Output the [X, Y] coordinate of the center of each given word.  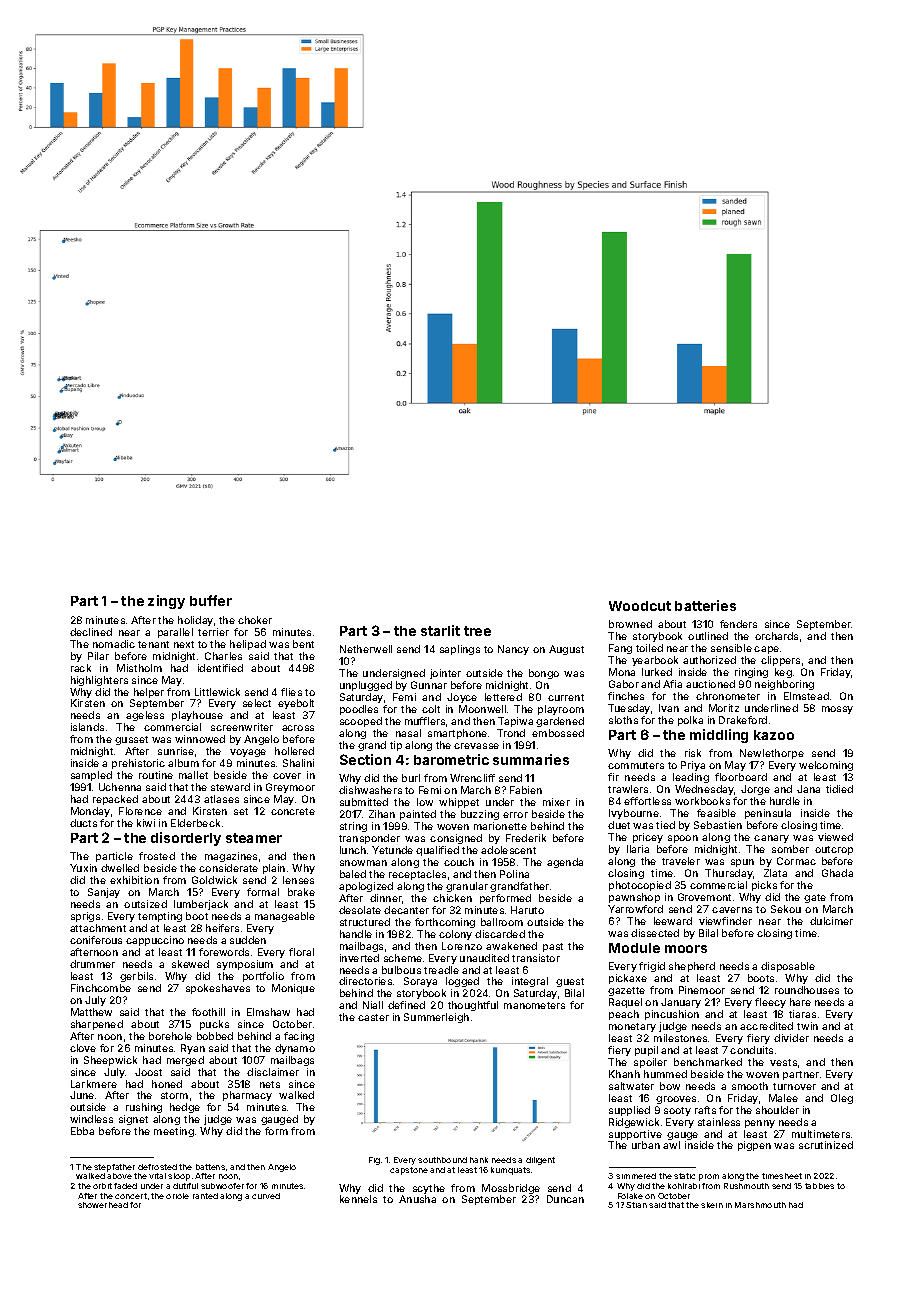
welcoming [826, 766]
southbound [442, 1160]
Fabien [526, 790]
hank [479, 1160]
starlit [440, 630]
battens [210, 1167]
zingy [166, 602]
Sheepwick [110, 1061]
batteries [705, 605]
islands [87, 727]
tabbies [819, 1186]
